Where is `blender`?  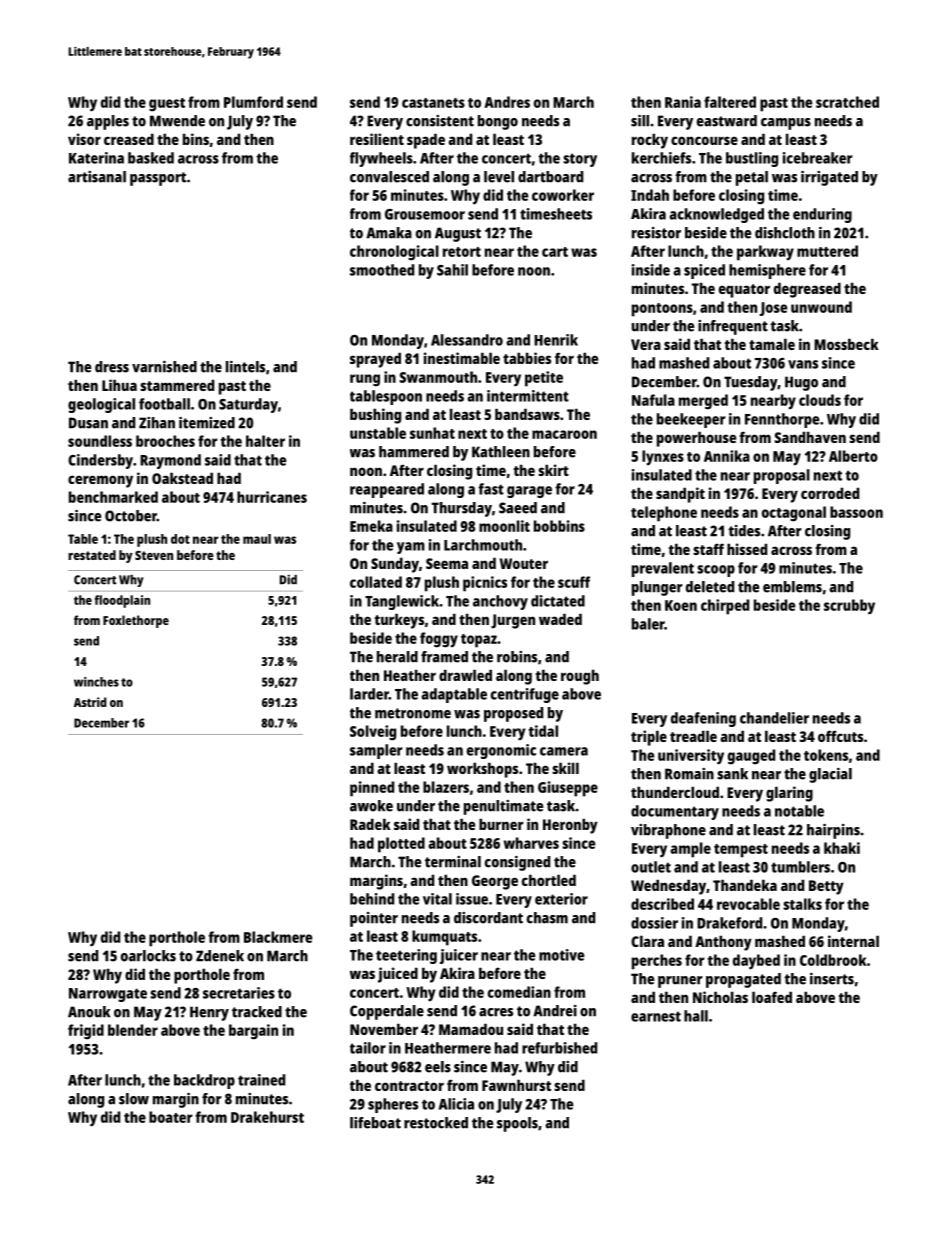
blender is located at coordinates (133, 1030).
